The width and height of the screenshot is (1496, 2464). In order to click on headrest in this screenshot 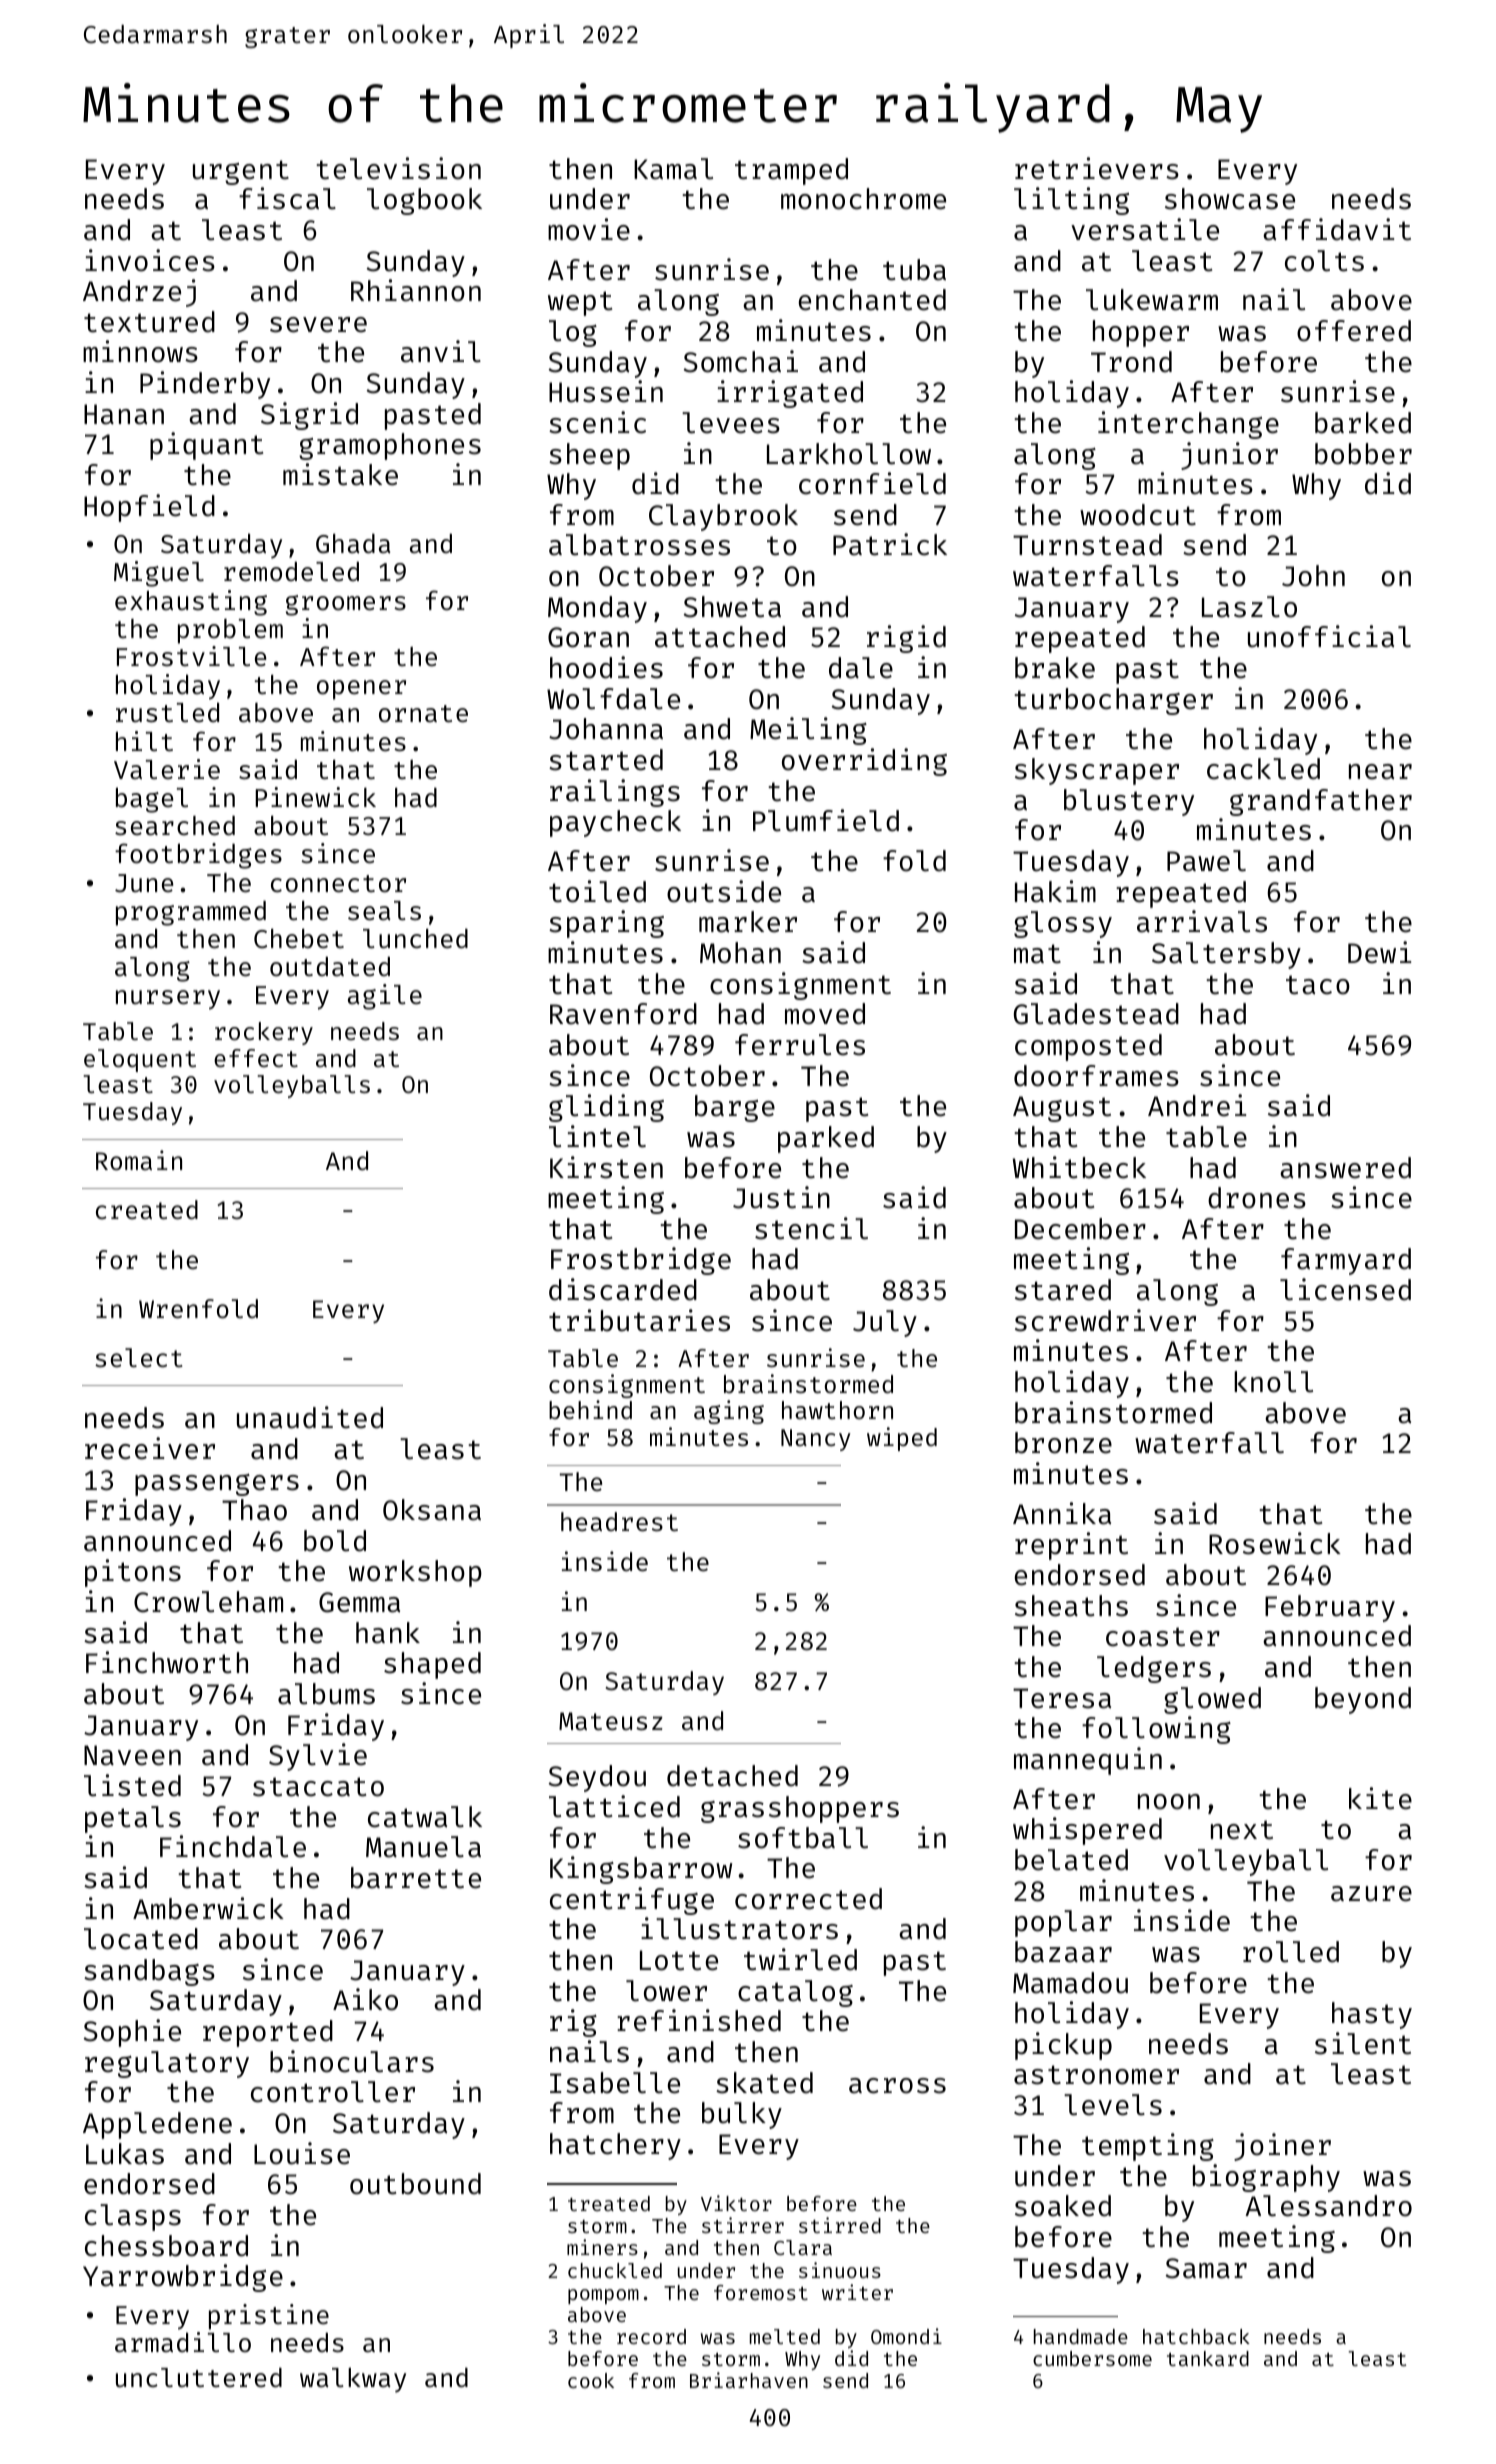, I will do `click(619, 1522)`.
